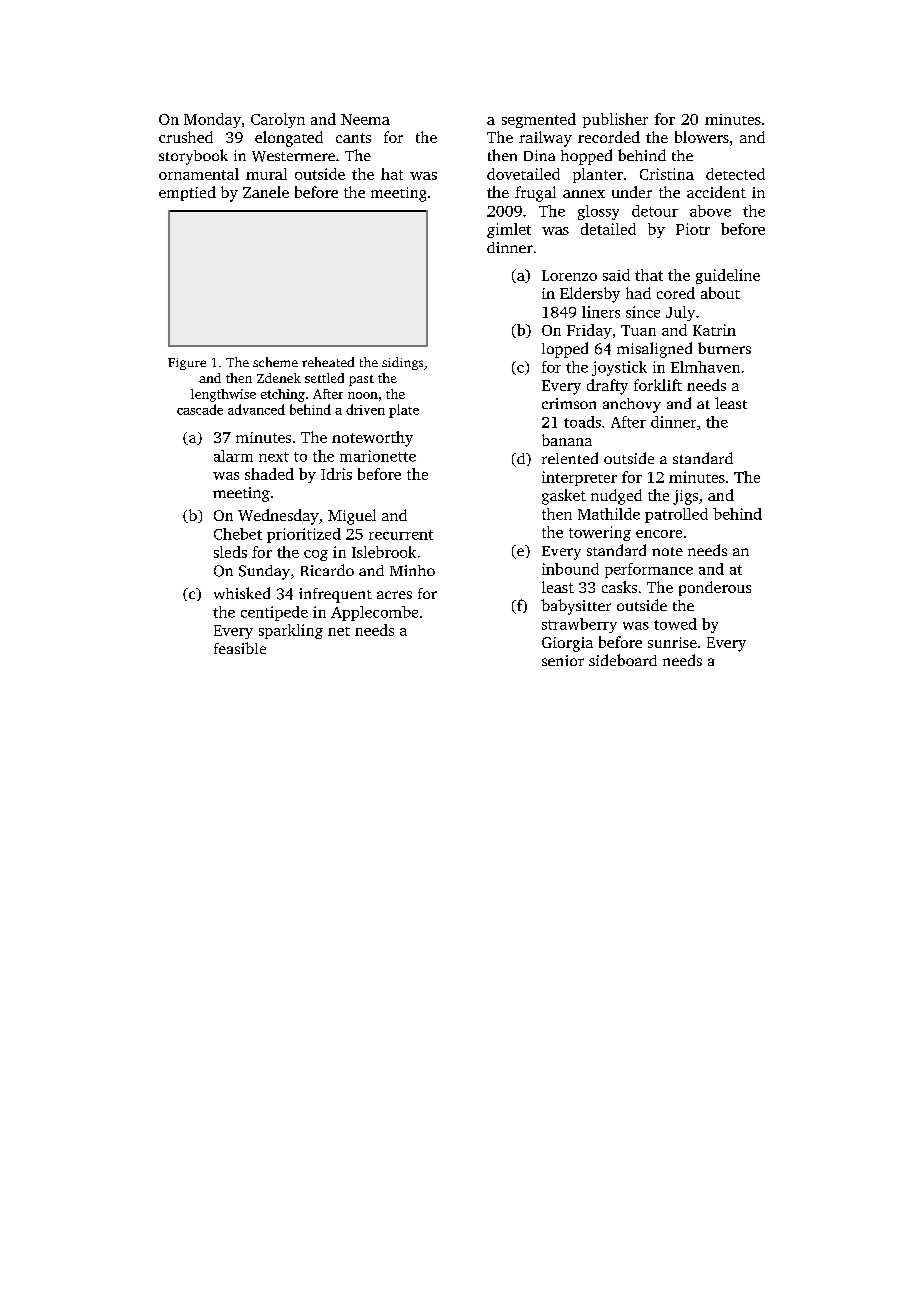 The height and width of the document is (1311, 924). Describe the element at coordinates (702, 137) in the document. I see `blowers` at that location.
